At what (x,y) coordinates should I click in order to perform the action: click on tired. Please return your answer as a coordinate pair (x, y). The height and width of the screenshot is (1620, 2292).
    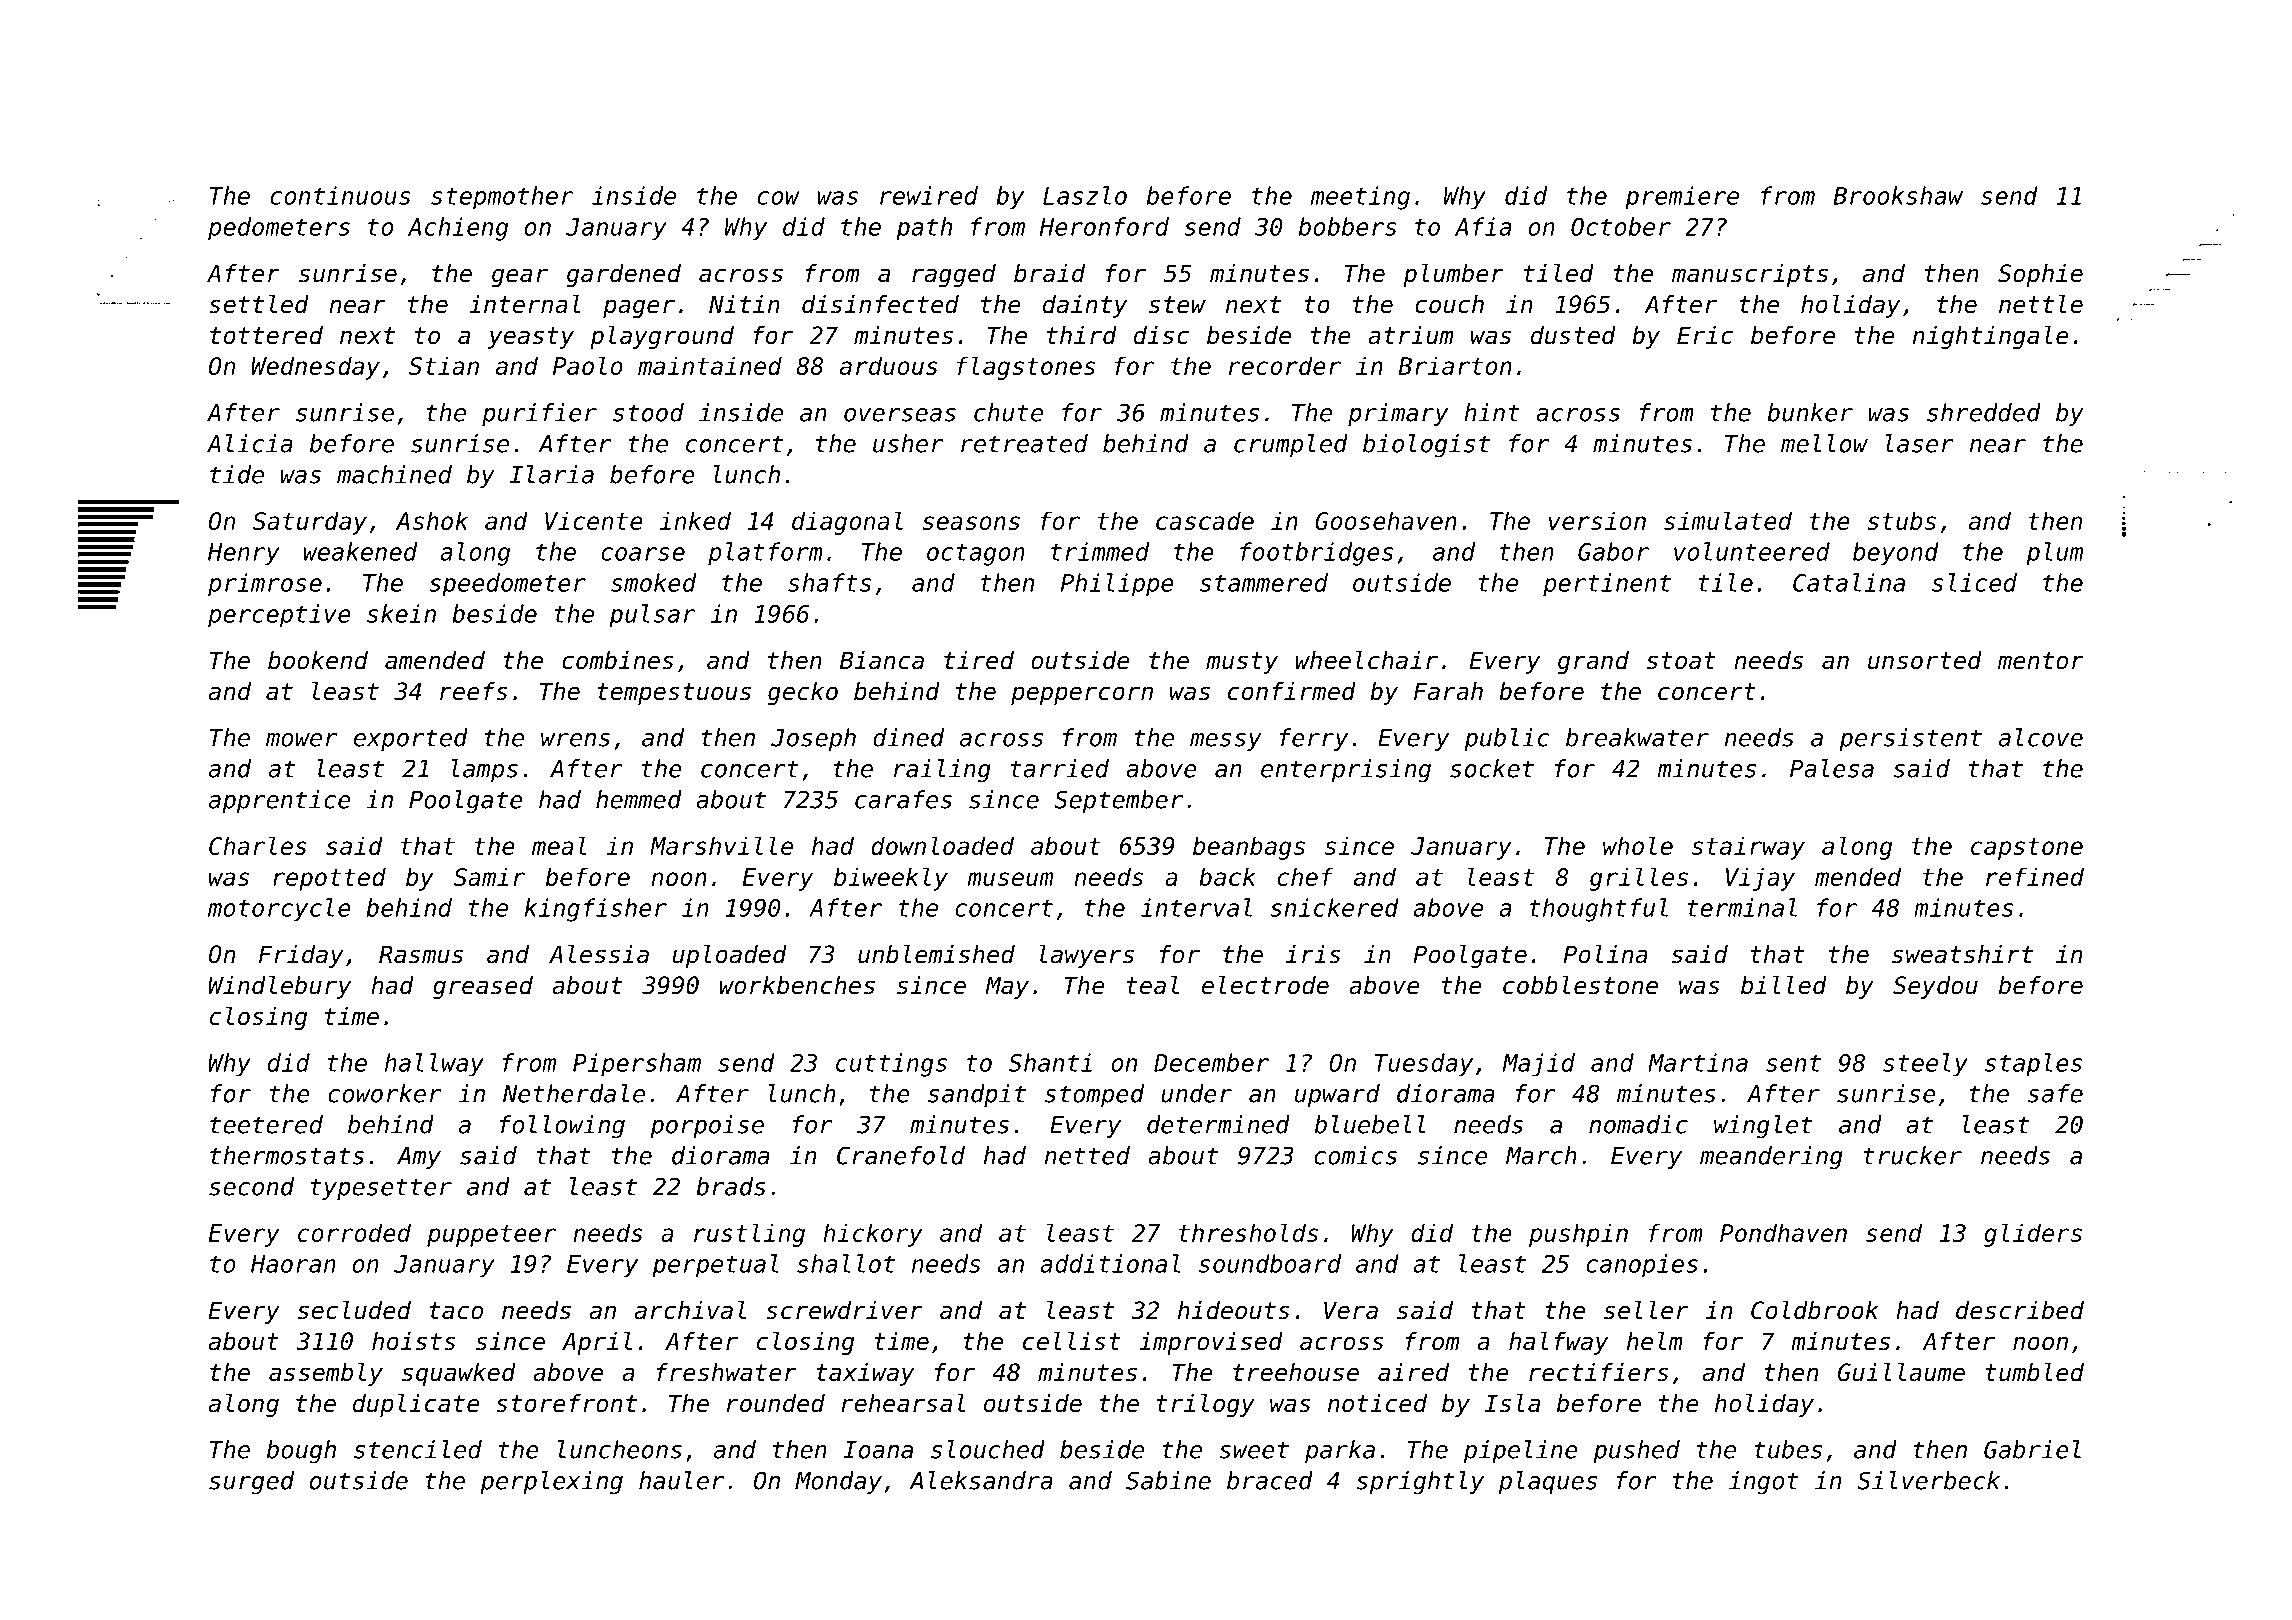
    Looking at the image, I should click on (979, 660).
